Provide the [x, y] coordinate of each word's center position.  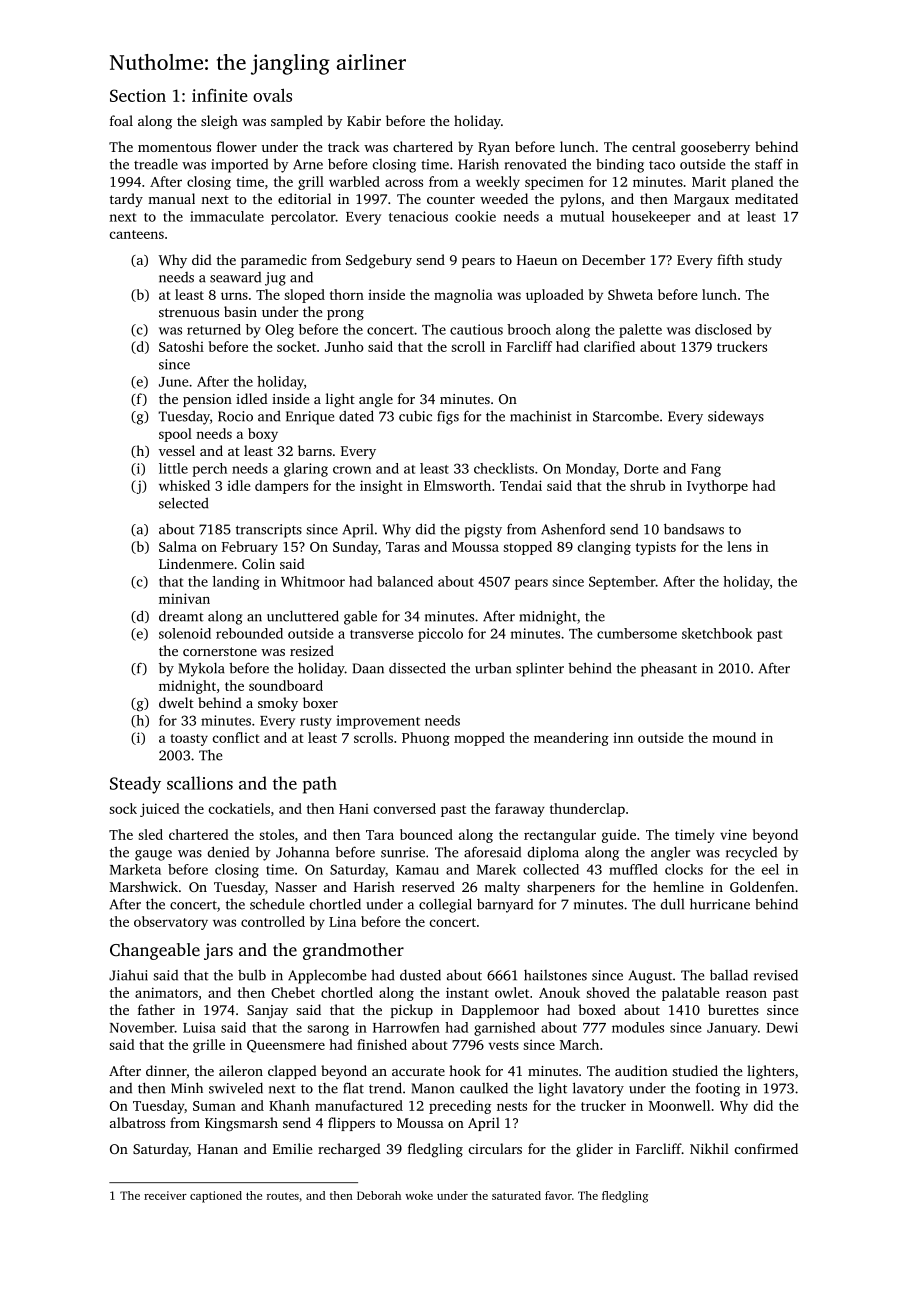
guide [619, 836]
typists [656, 548]
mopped [479, 739]
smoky [278, 704]
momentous [174, 147]
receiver [165, 1195]
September [622, 583]
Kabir [364, 120]
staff [769, 164]
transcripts [269, 531]
